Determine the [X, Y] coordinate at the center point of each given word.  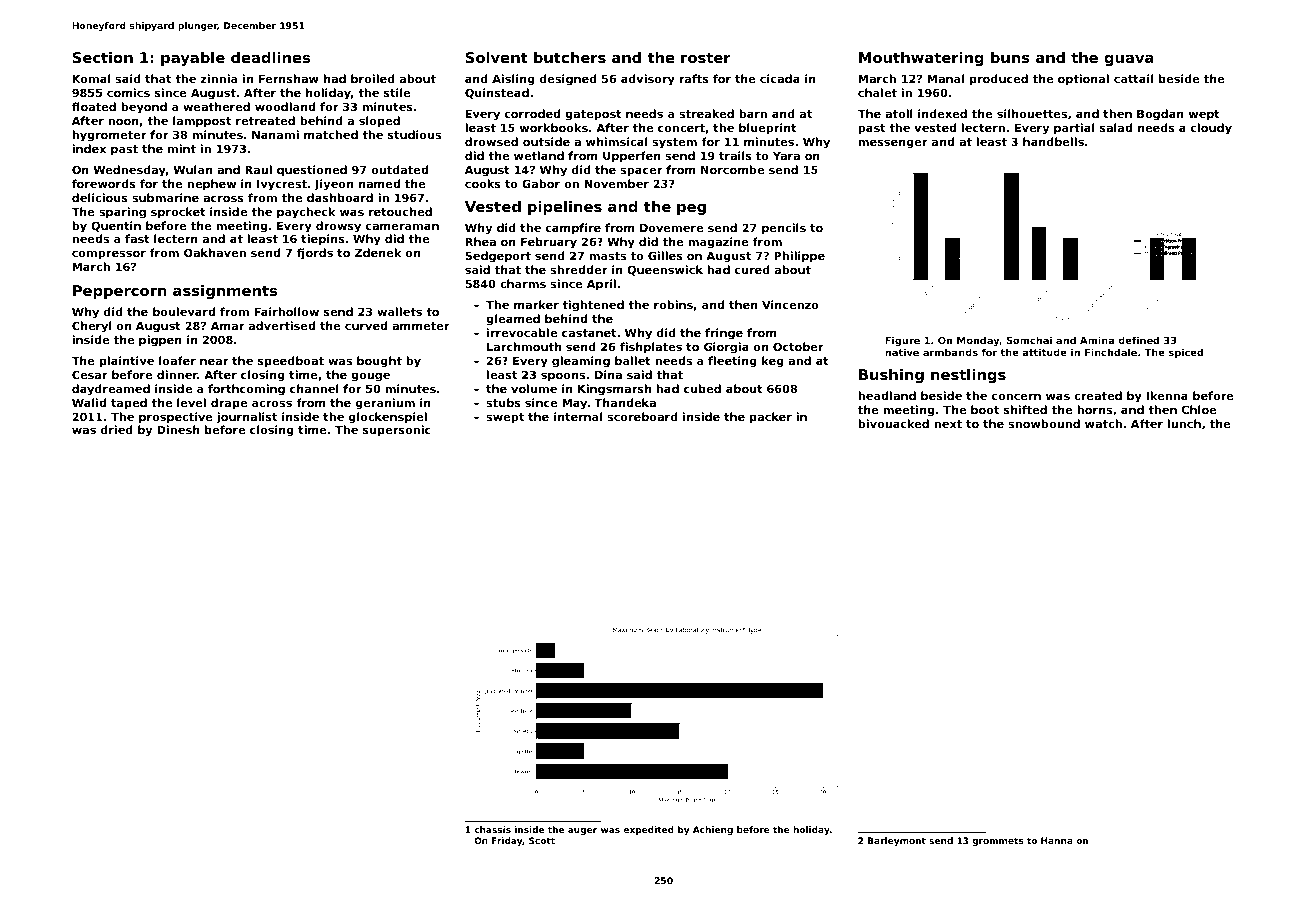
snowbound [1044, 423]
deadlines [270, 57]
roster [706, 57]
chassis [492, 829]
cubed [702, 388]
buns [1010, 57]
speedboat [291, 362]
